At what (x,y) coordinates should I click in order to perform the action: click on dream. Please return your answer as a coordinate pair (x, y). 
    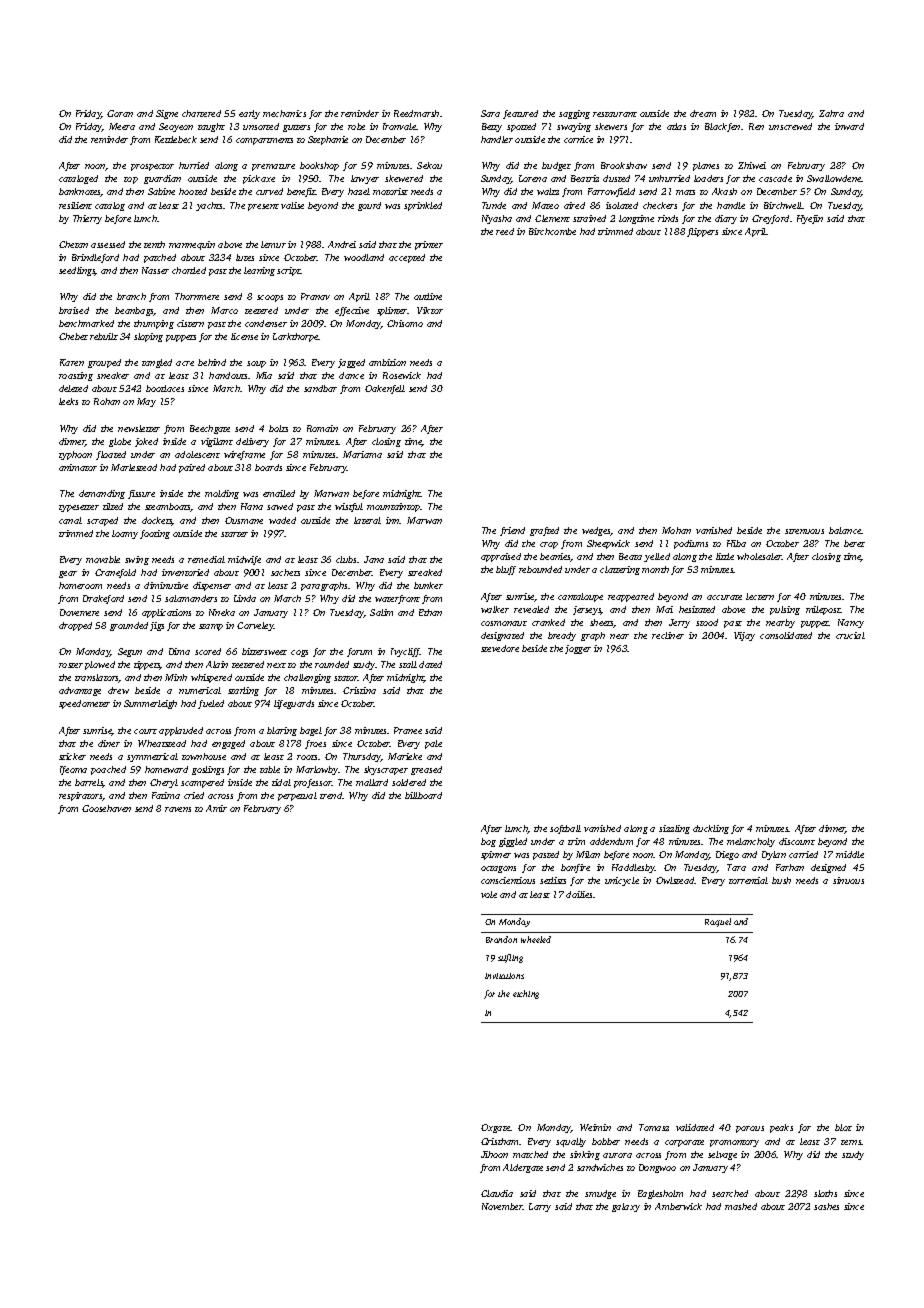
    Looking at the image, I should click on (703, 113).
